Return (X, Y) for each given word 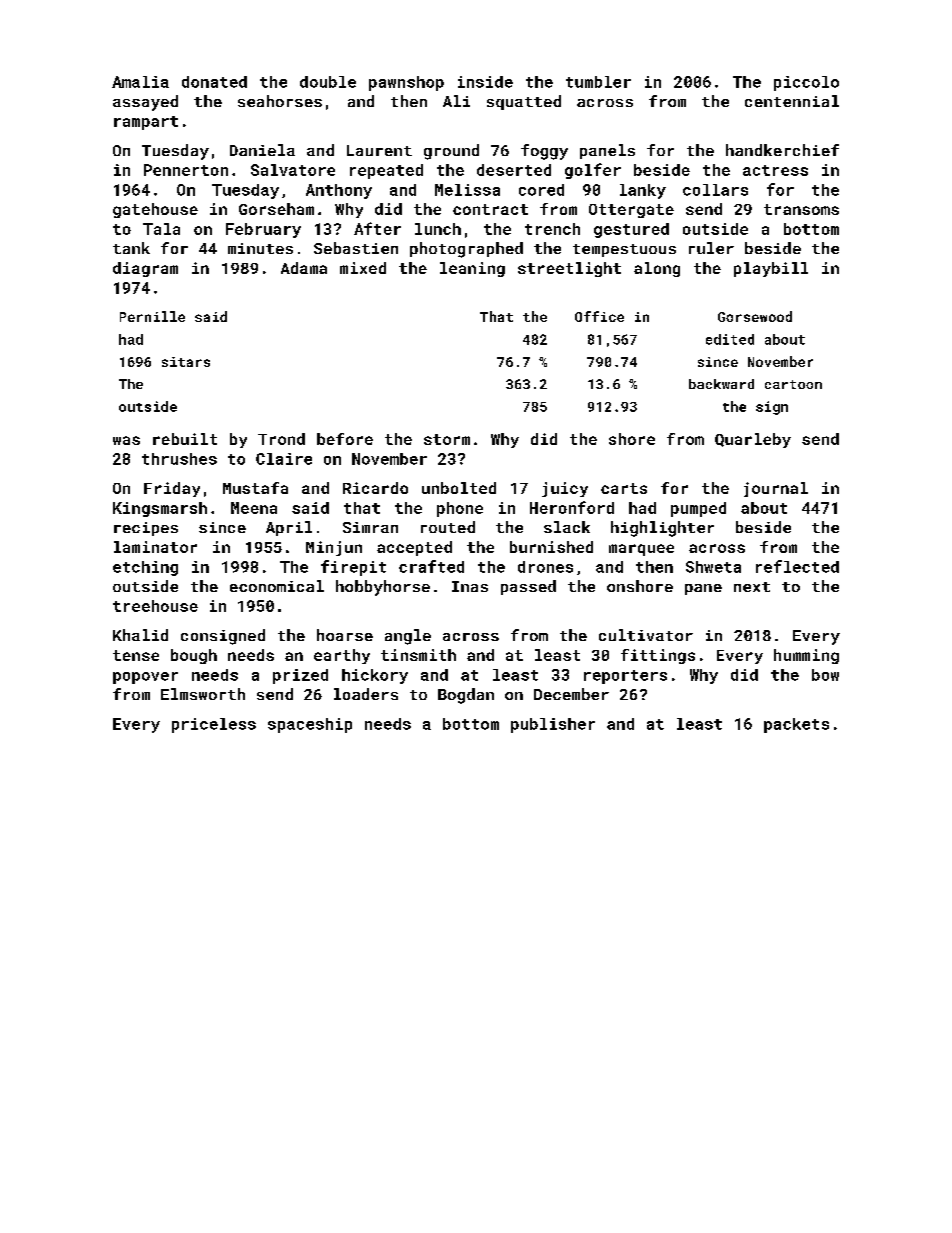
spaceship (310, 725)
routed (448, 527)
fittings (658, 656)
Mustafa (255, 488)
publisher (553, 725)
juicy (565, 489)
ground (451, 152)
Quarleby (753, 440)
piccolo (806, 83)
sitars (186, 362)
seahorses (280, 101)
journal (776, 489)
